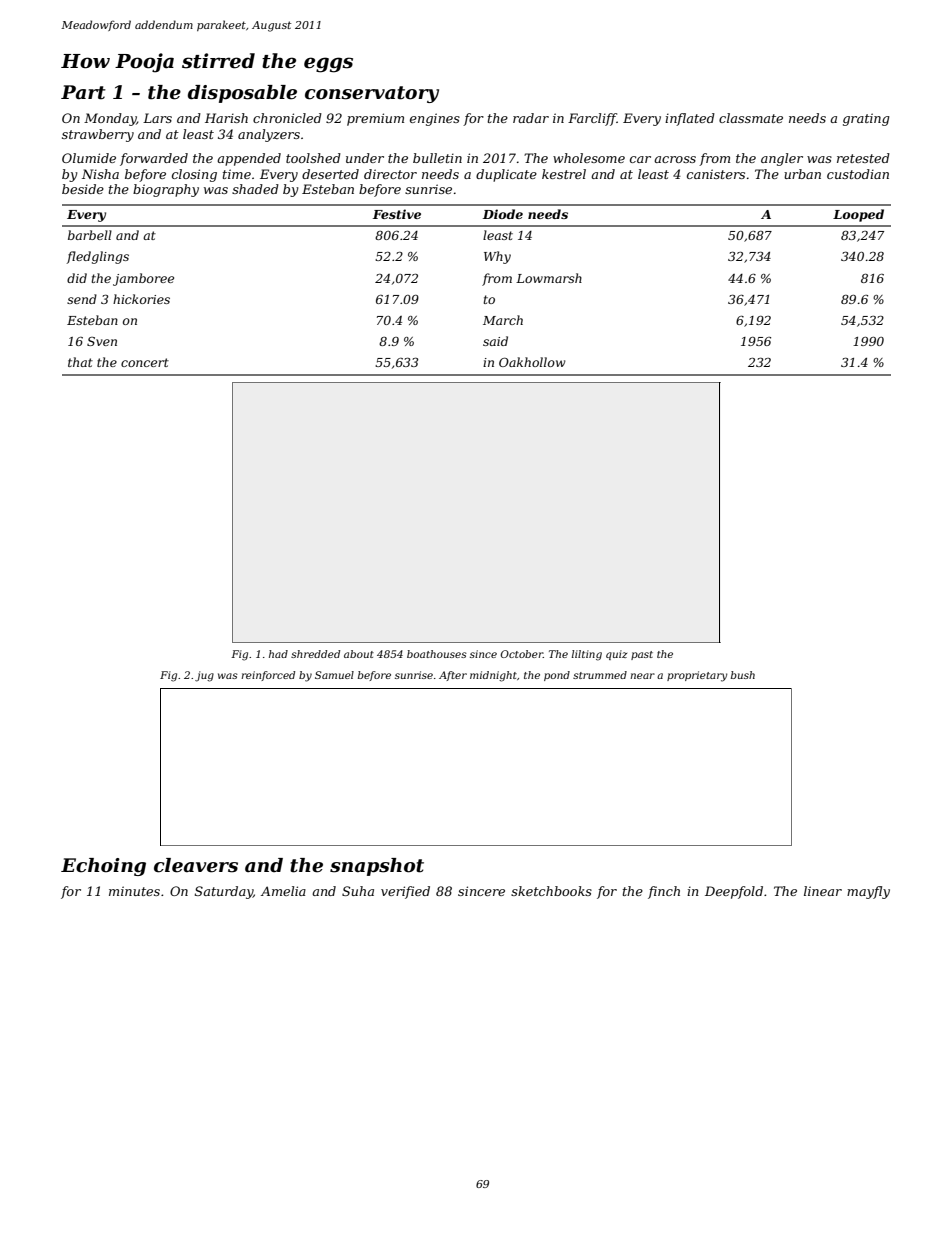  I want to click on chronicled, so click(287, 118).
